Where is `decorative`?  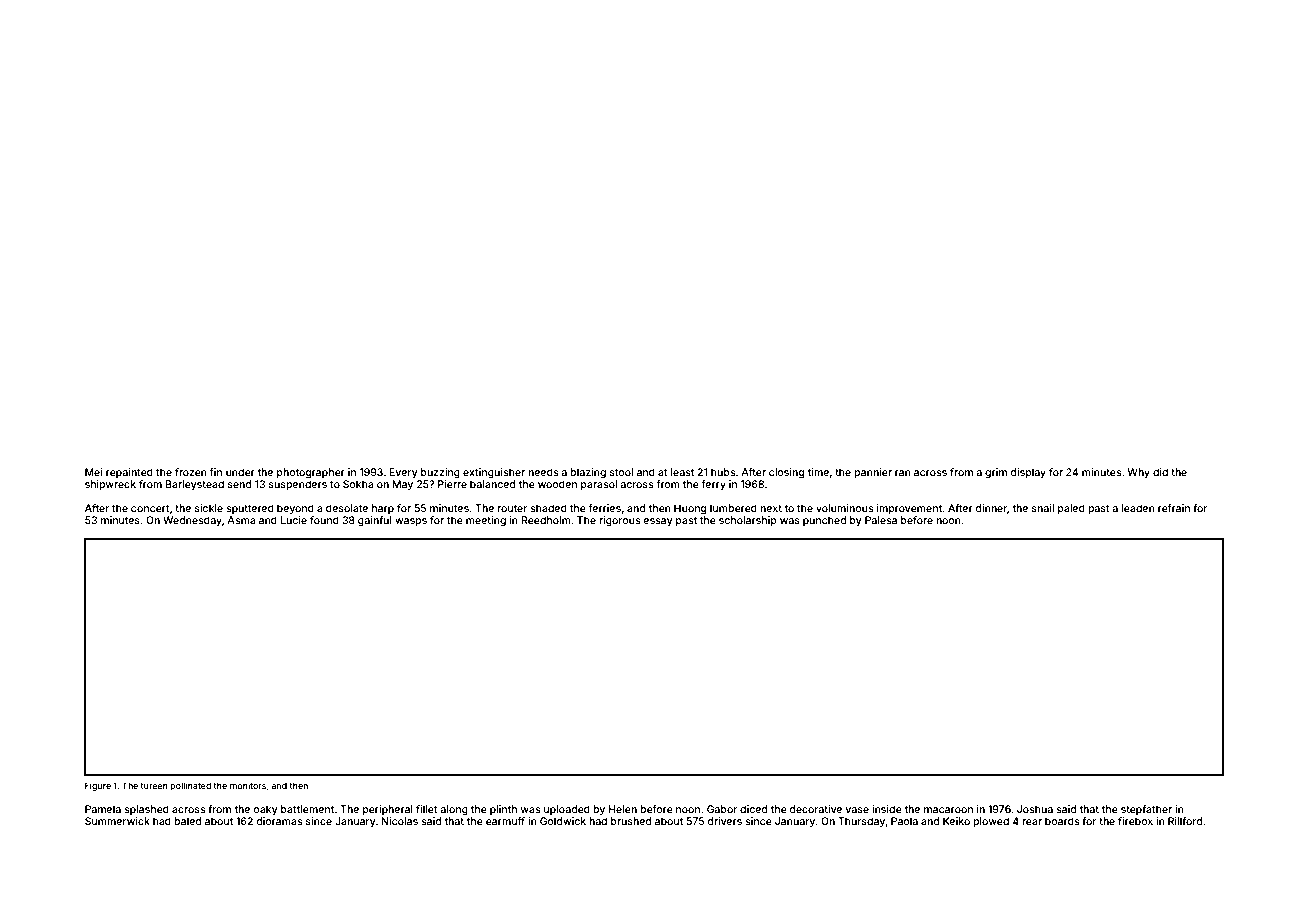
decorative is located at coordinates (816, 809).
